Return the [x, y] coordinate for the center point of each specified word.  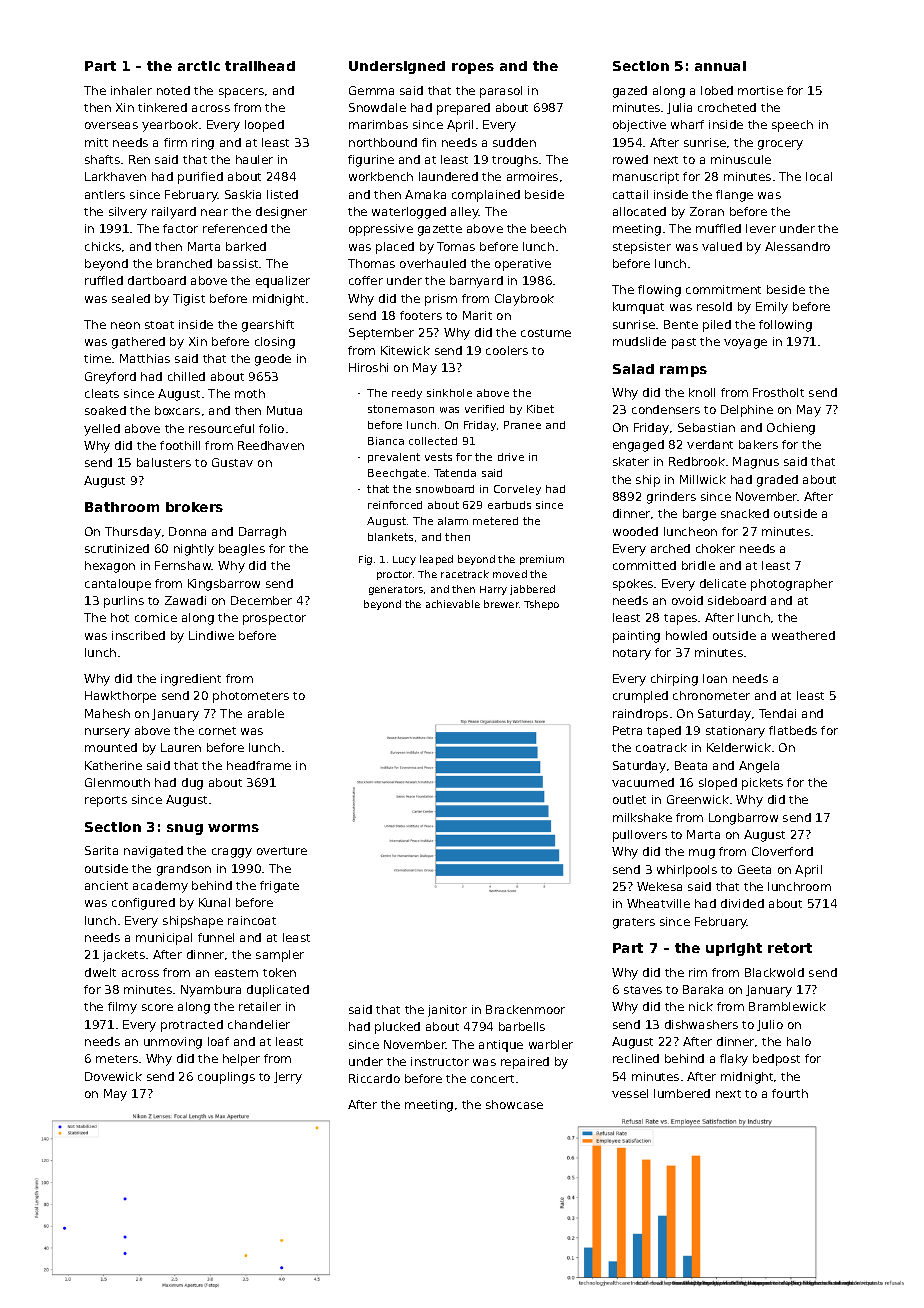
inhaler [131, 90]
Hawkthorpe [120, 697]
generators [396, 590]
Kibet [540, 409]
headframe [259, 765]
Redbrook [697, 461]
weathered [803, 635]
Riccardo [374, 1078]
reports [106, 801]
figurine [371, 161]
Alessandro [797, 246]
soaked [105, 410]
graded [777, 481]
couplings [226, 1078]
